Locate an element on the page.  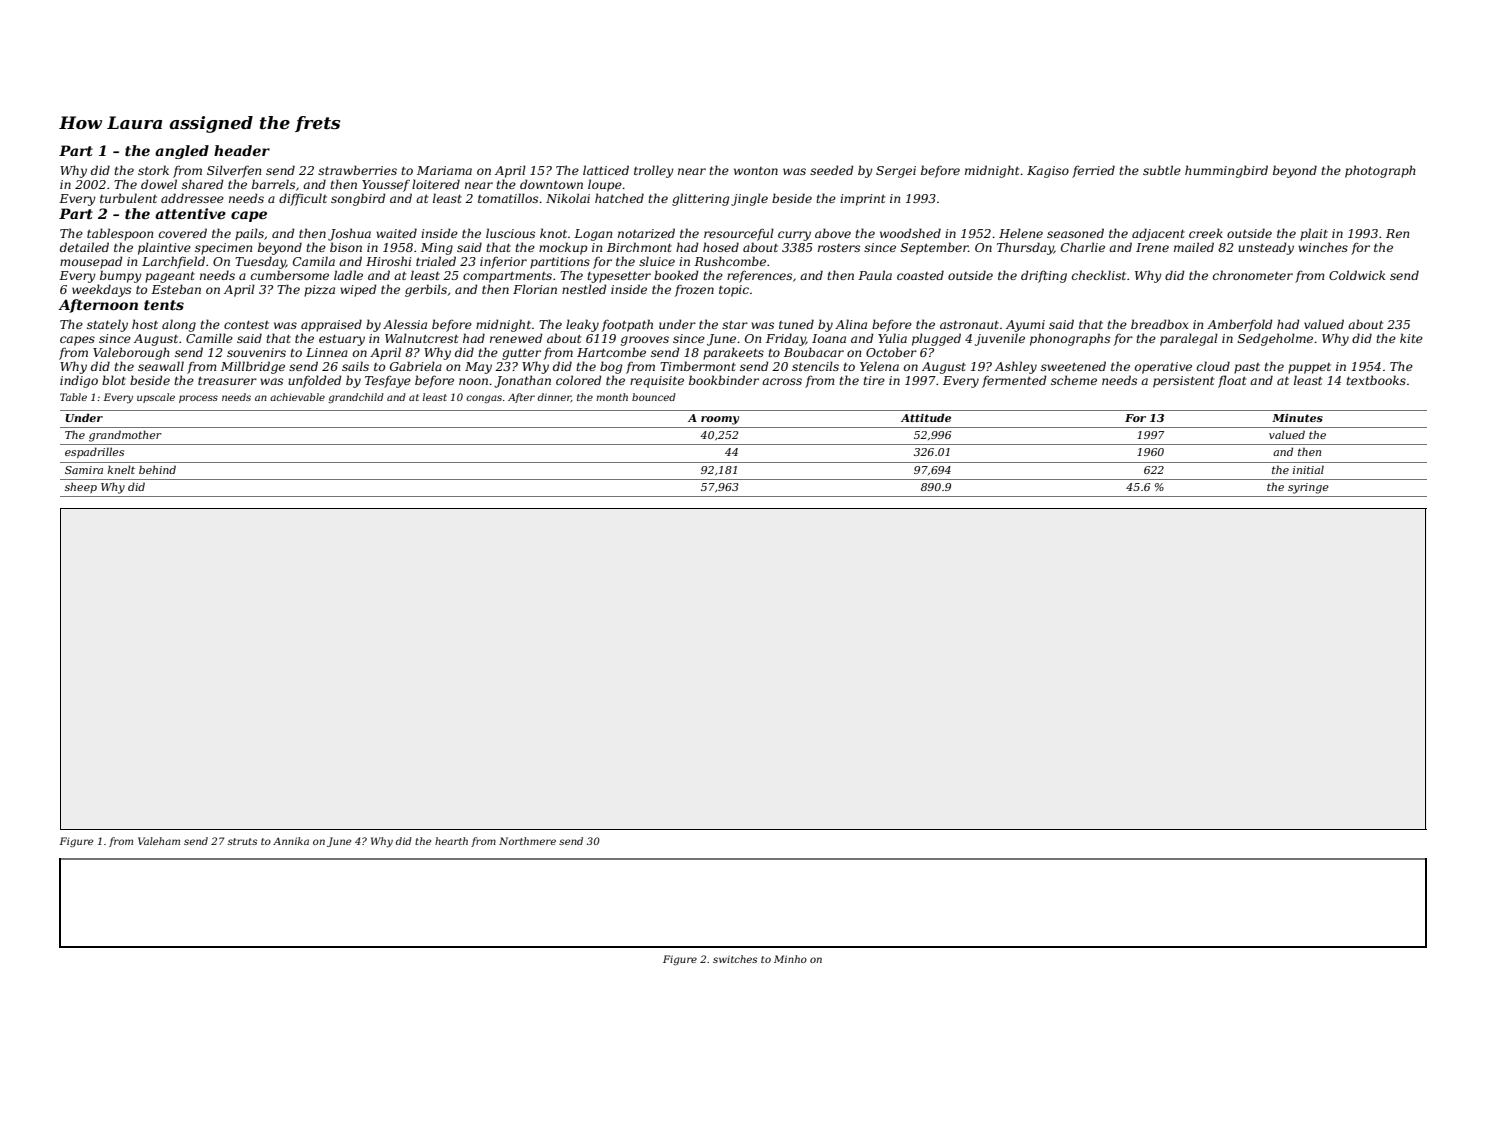
seeded is located at coordinates (832, 170).
